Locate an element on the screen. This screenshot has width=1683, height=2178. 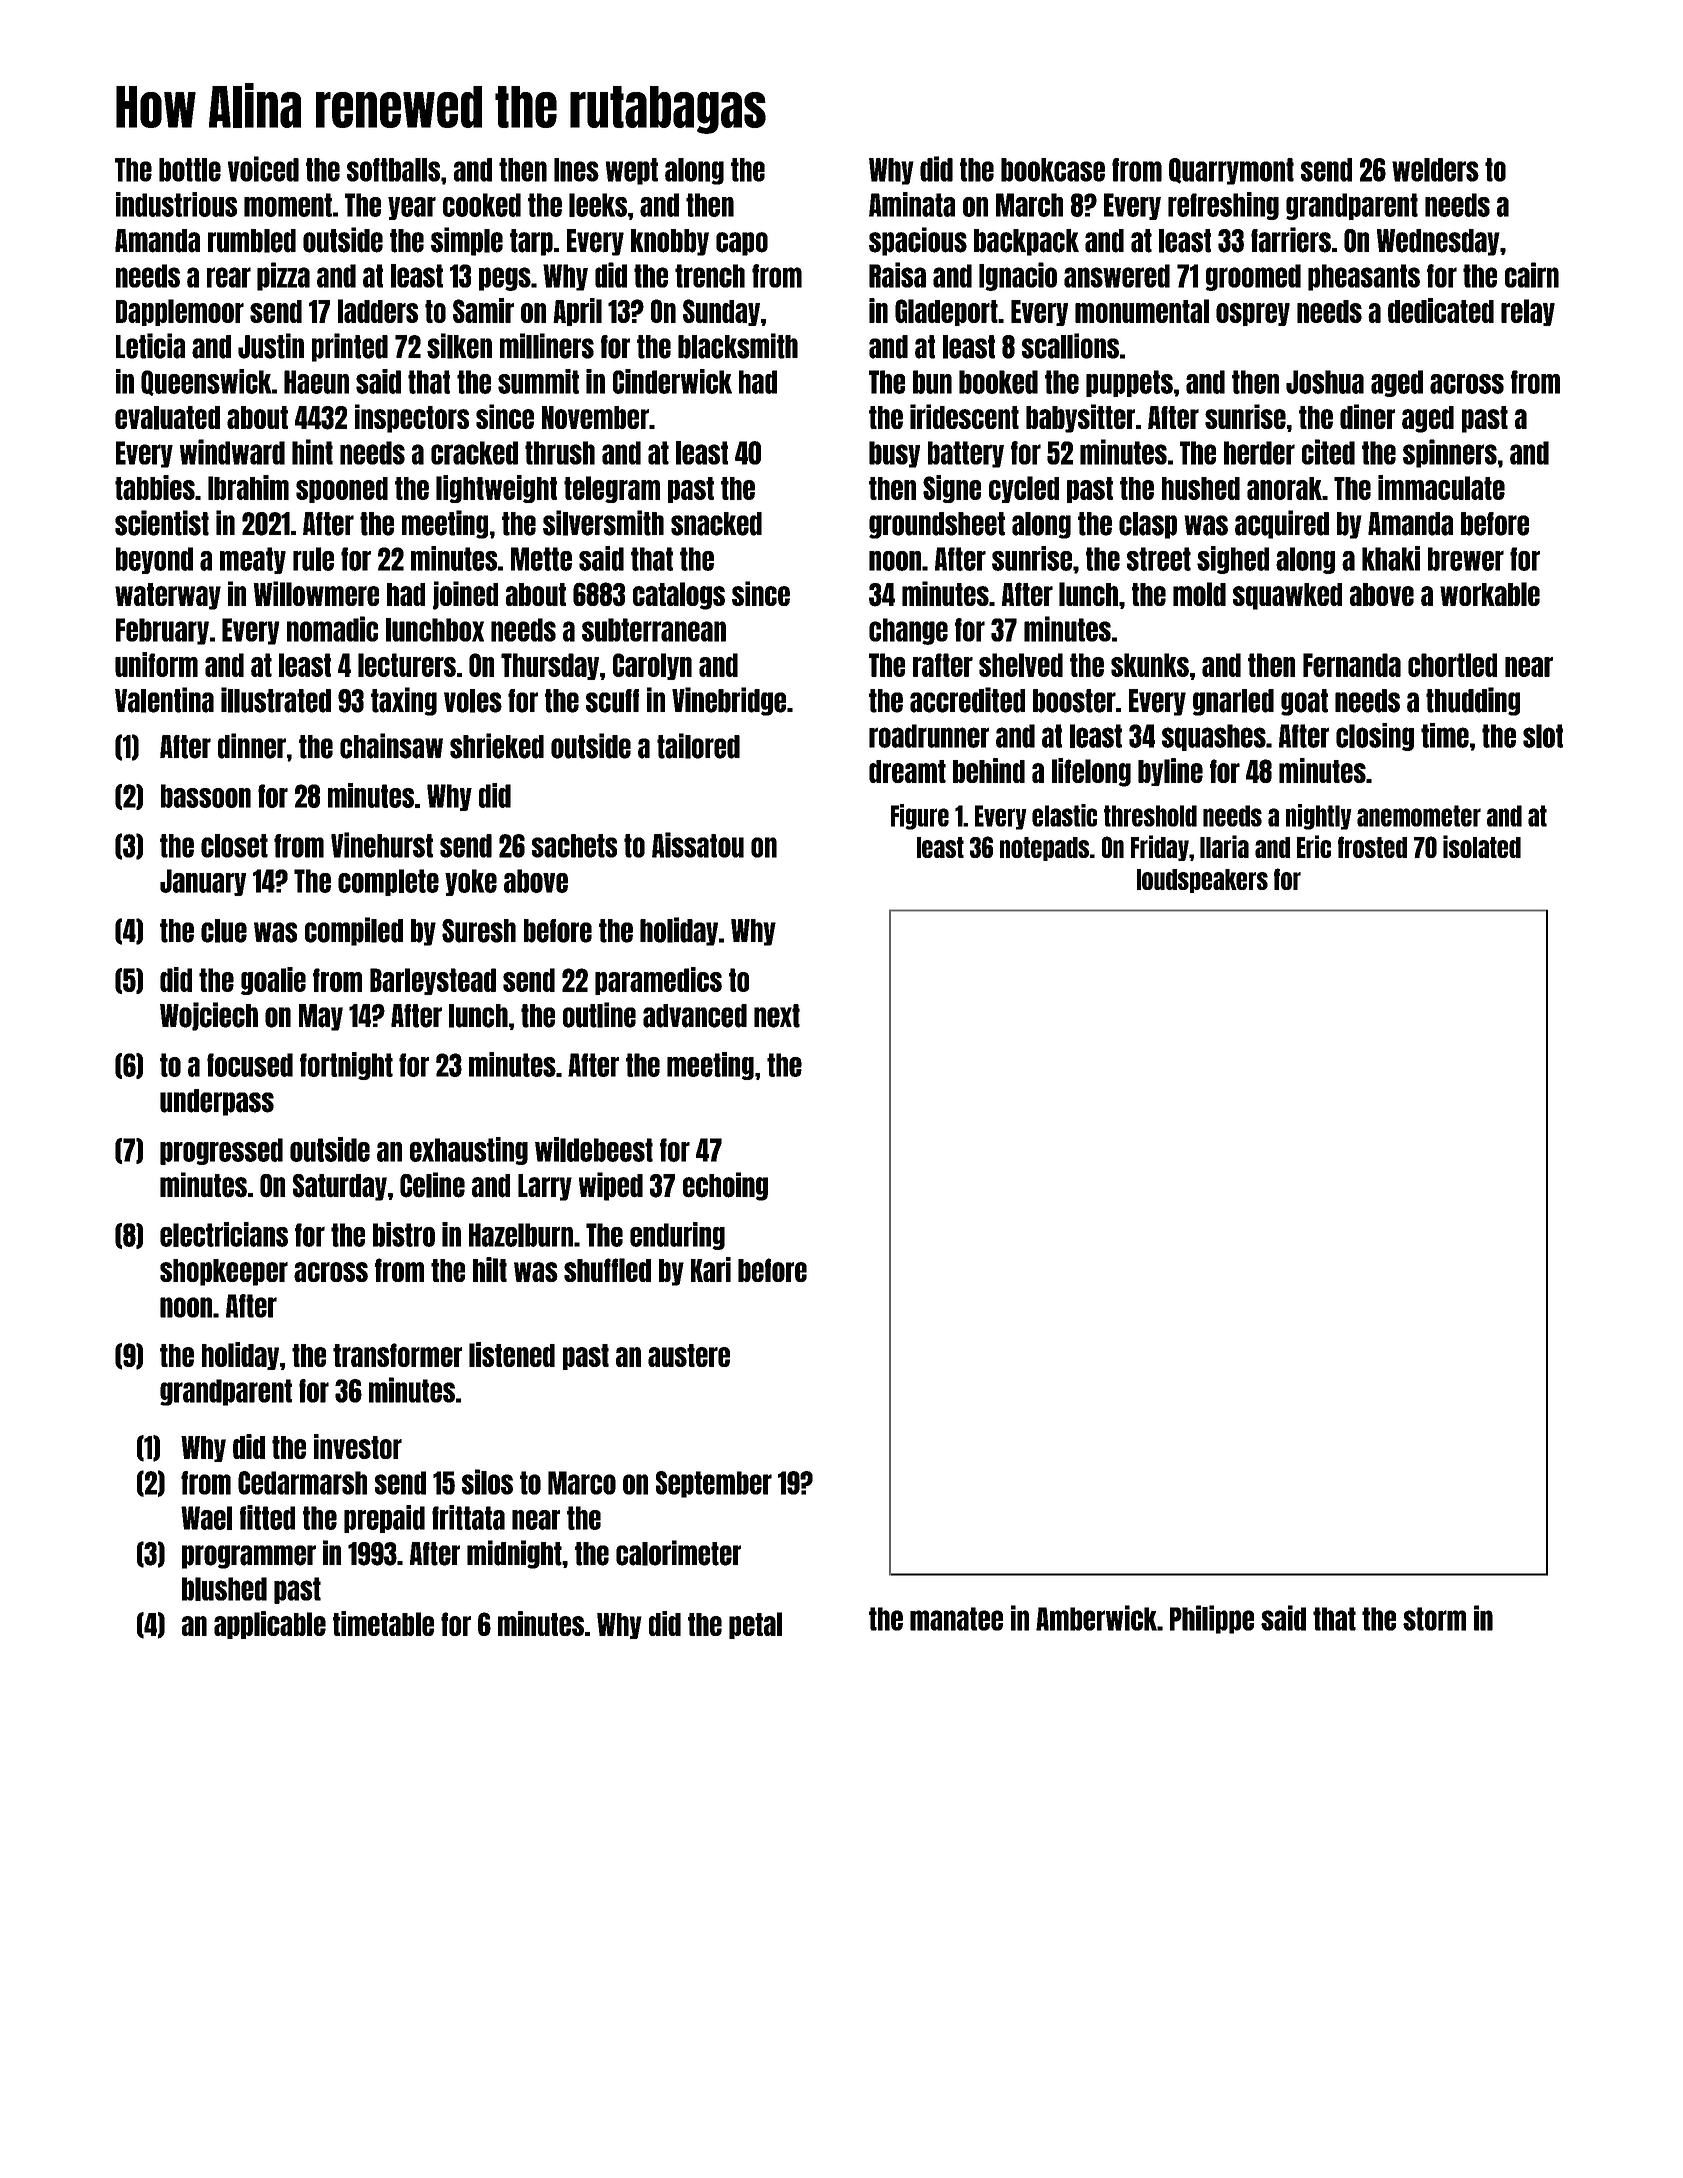
next is located at coordinates (777, 1016).
